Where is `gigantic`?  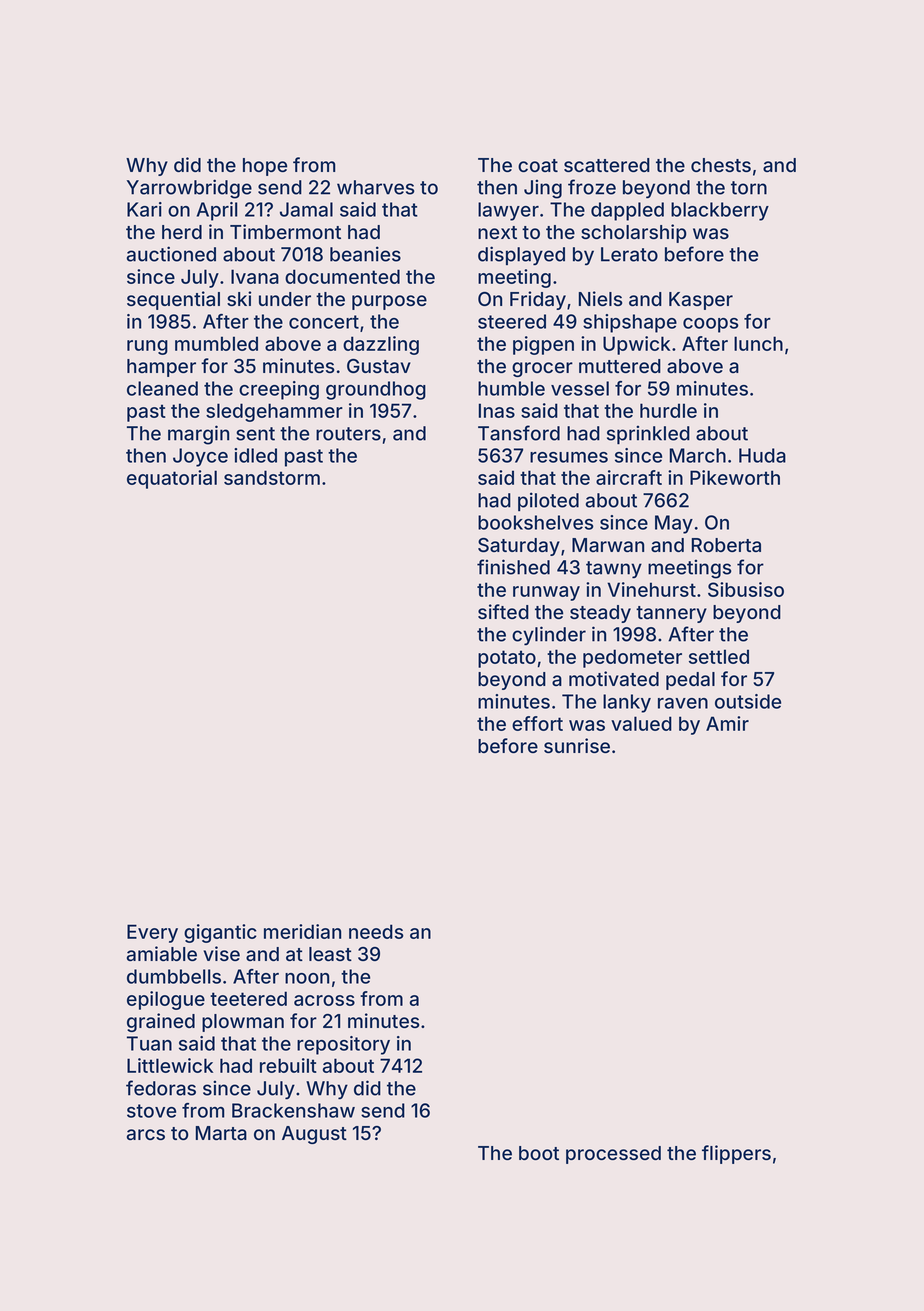 gigantic is located at coordinates (220, 933).
